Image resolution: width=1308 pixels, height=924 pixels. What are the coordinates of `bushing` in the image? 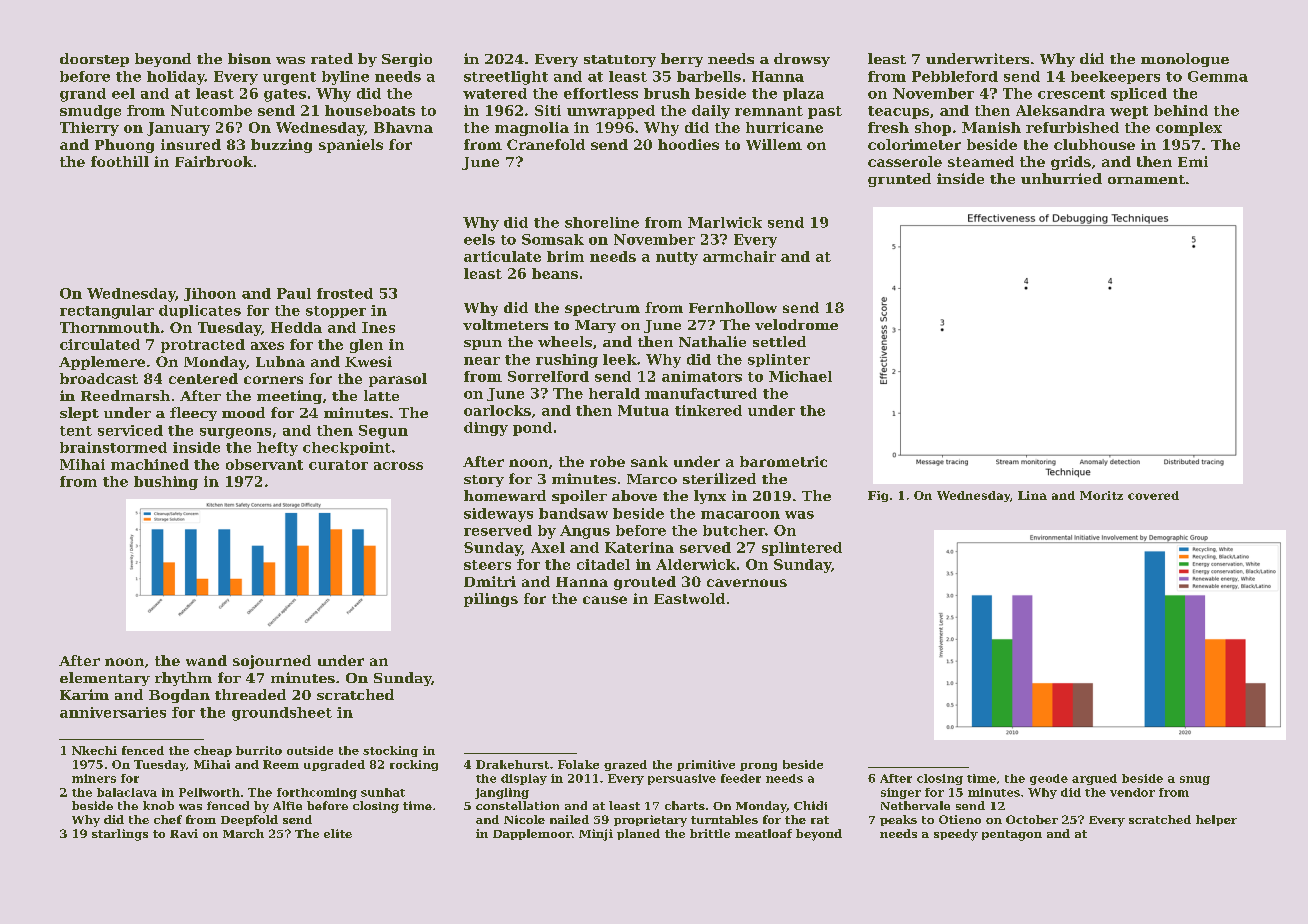 It's located at (166, 483).
